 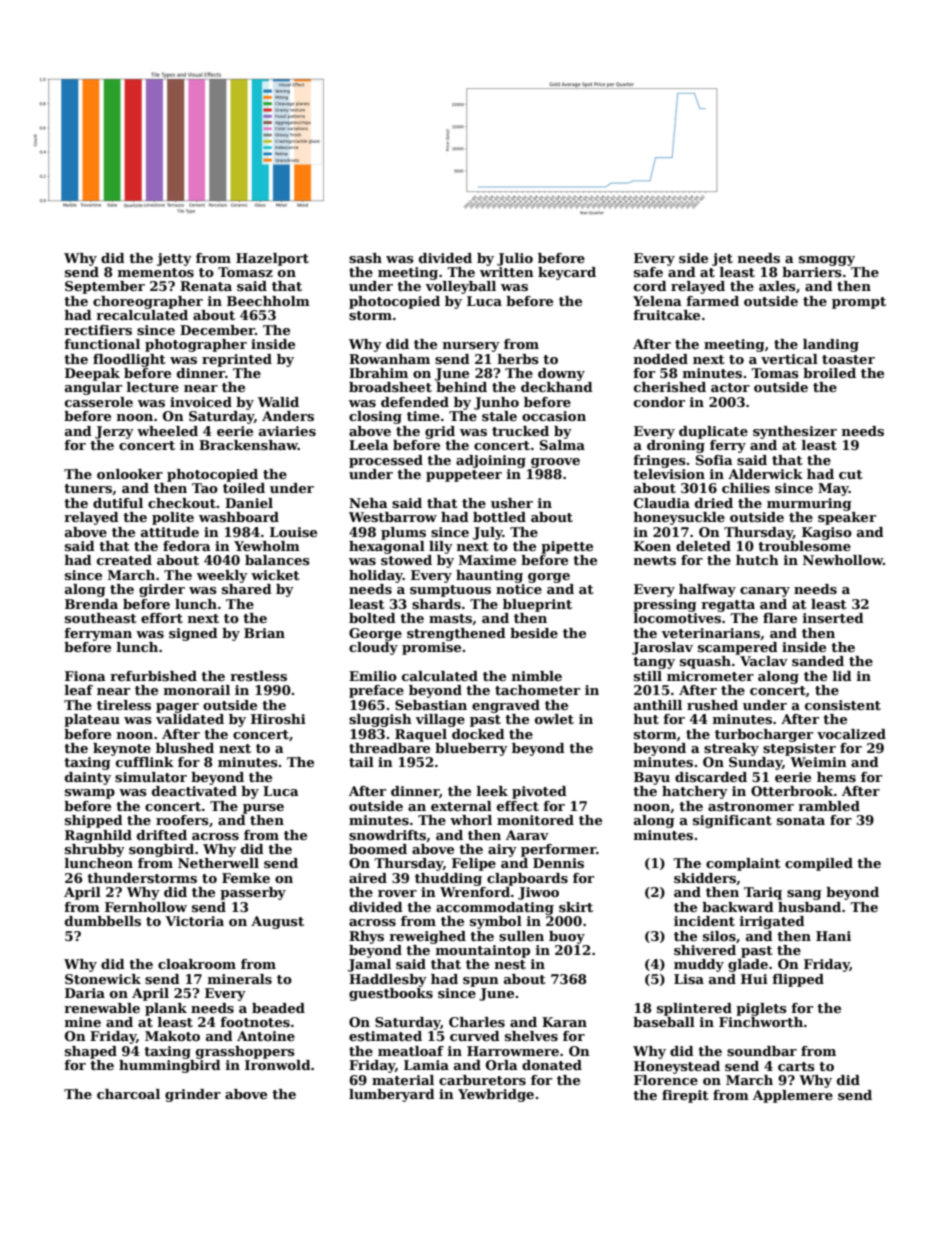 What do you see at coordinates (128, 1094) in the page?
I see `charcoal` at bounding box center [128, 1094].
